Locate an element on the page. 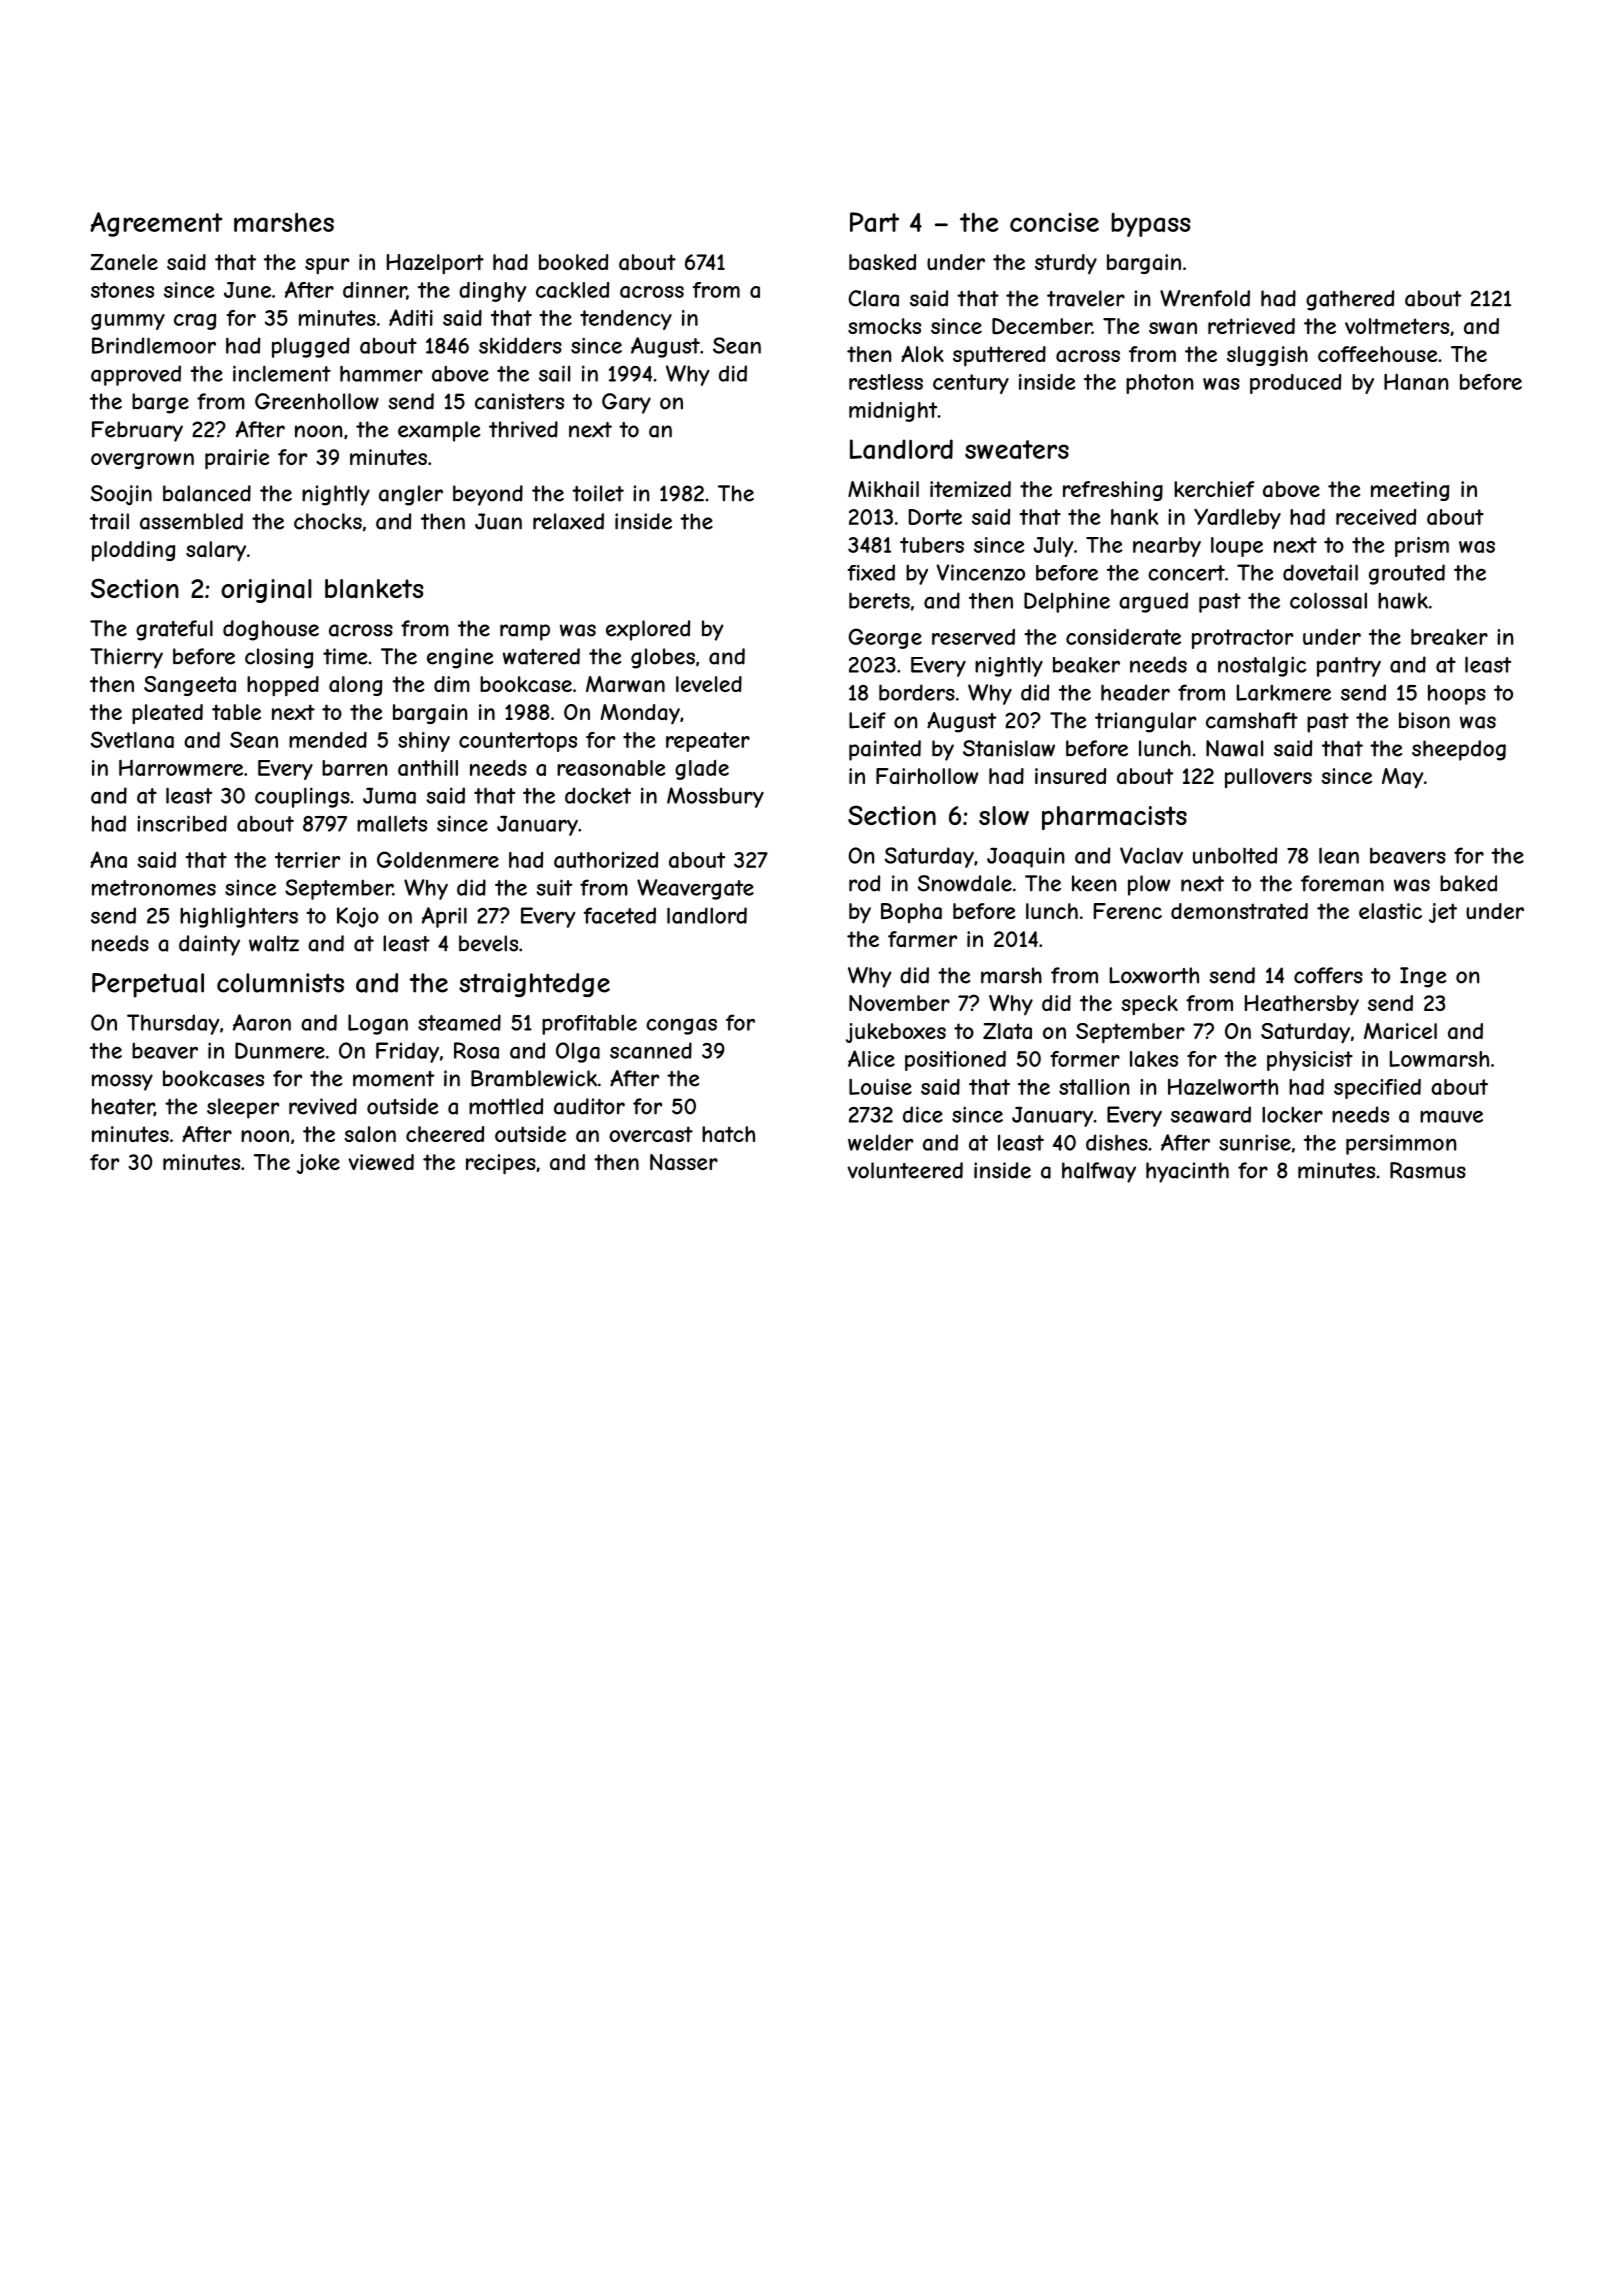 This page has height=2292, width=1620. mended is located at coordinates (328, 740).
